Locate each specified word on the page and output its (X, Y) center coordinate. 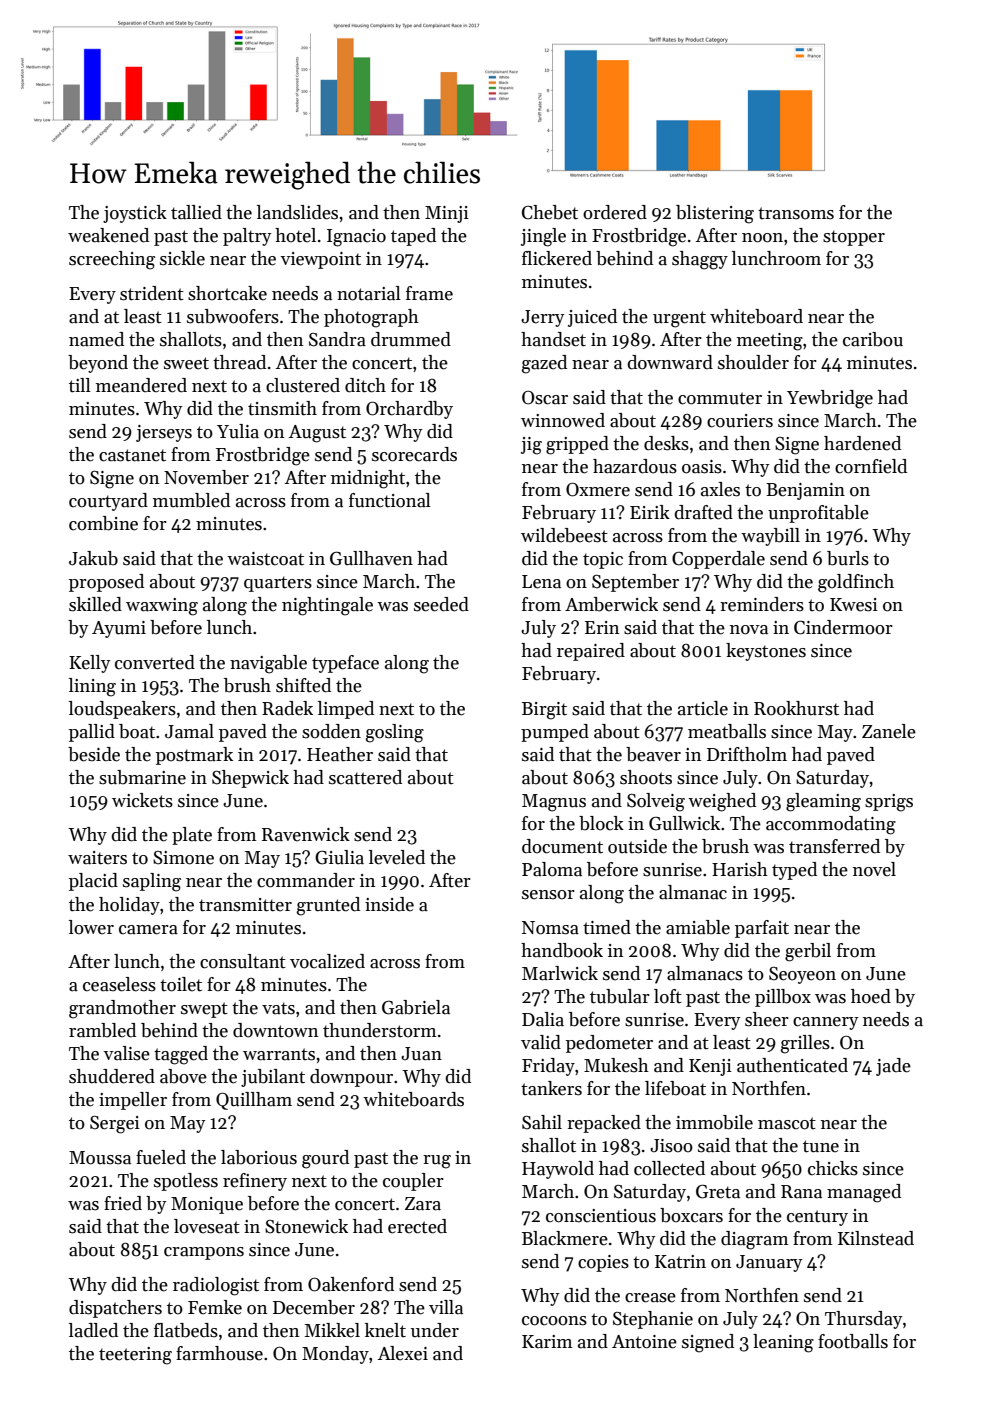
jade (893, 1067)
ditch (365, 385)
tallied (196, 212)
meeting (770, 342)
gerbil (808, 952)
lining (92, 687)
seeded (441, 604)
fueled (161, 1157)
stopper (854, 238)
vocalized (327, 961)
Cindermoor (843, 627)
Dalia (543, 1019)
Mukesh (616, 1065)
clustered (303, 385)
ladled (93, 1330)
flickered (557, 258)
